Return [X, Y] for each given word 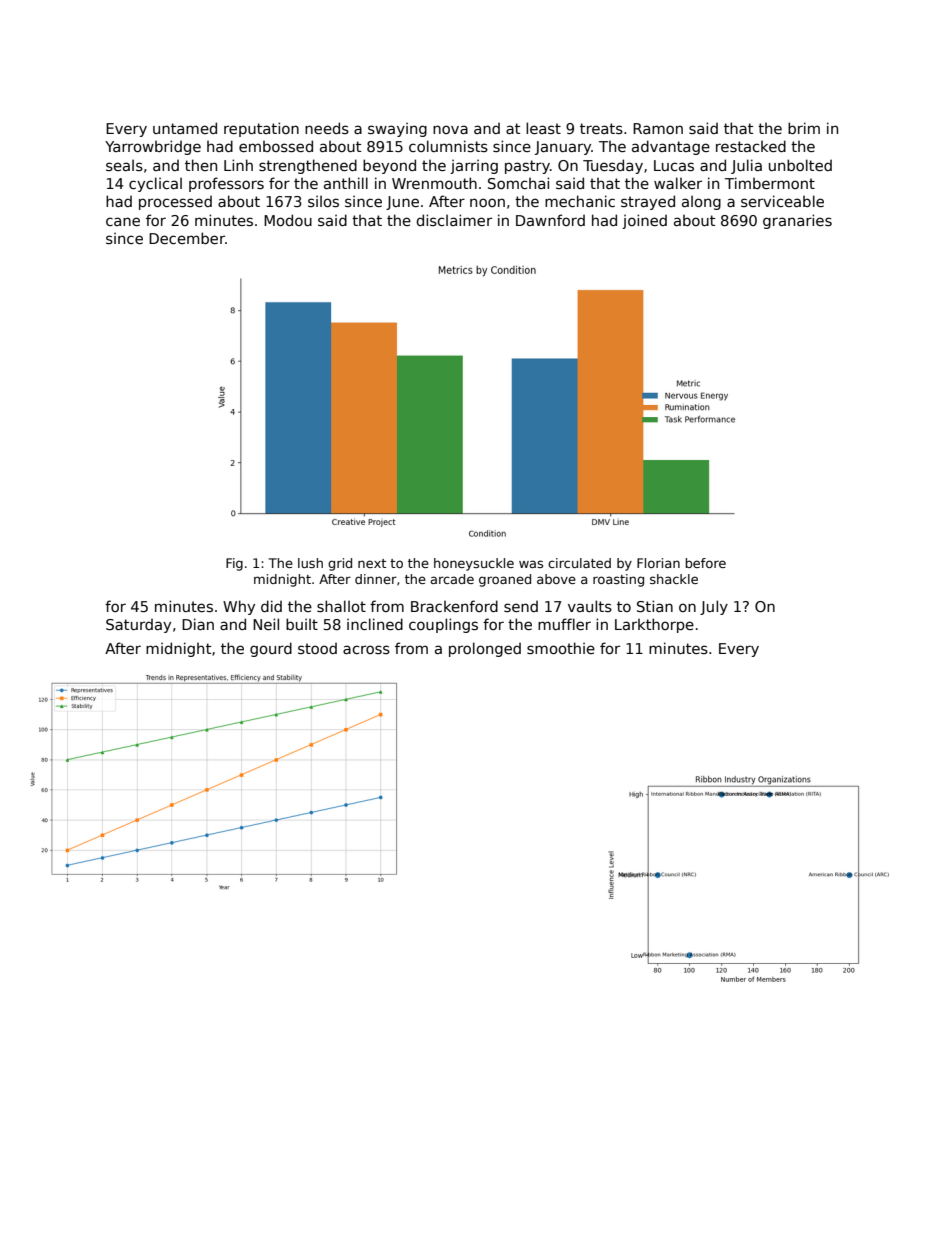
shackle [674, 579]
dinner [376, 579]
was [531, 564]
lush [310, 563]
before [706, 563]
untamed [185, 128]
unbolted [800, 165]
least [543, 128]
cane [123, 221]
